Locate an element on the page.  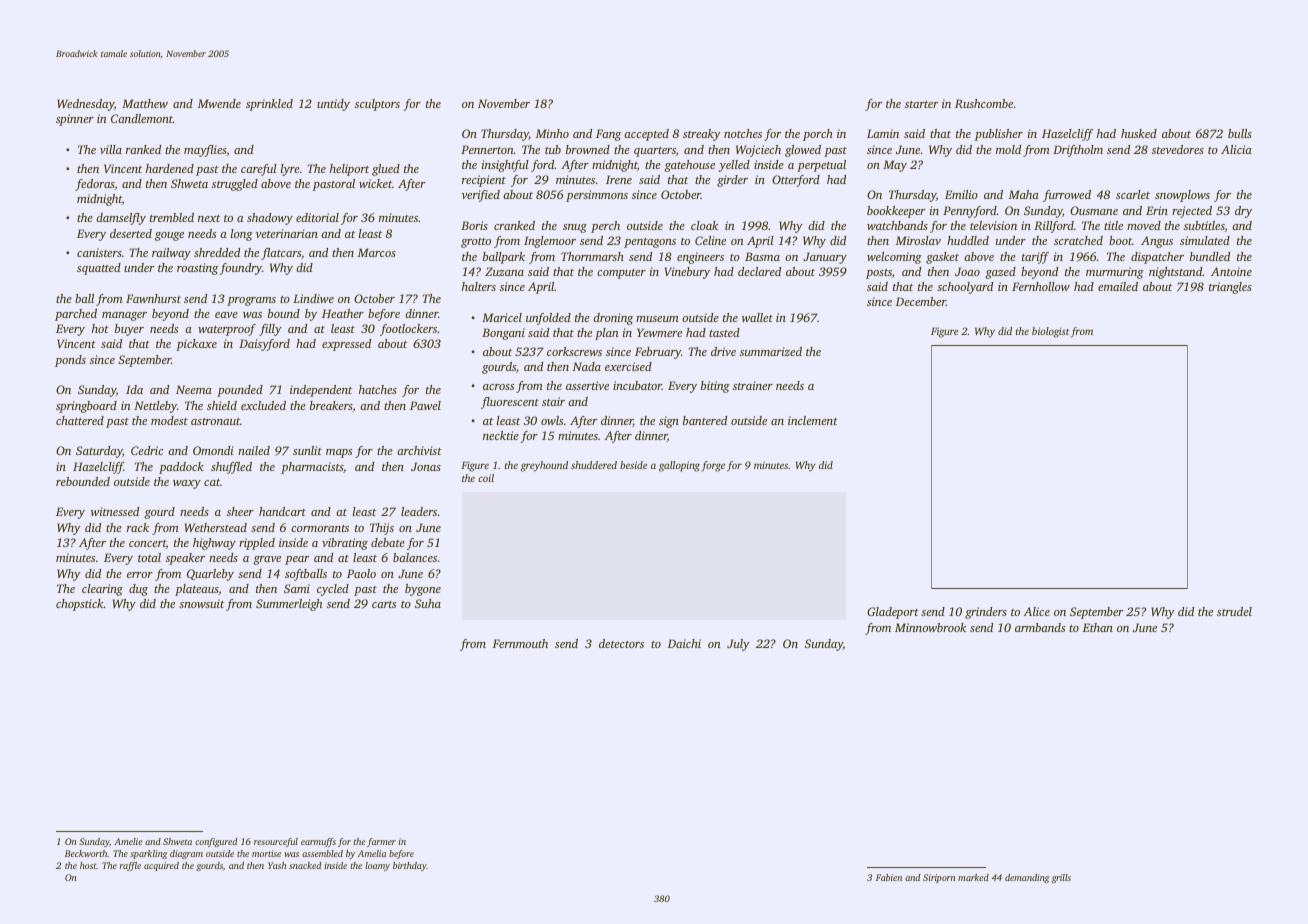
Angus is located at coordinates (1157, 242).
